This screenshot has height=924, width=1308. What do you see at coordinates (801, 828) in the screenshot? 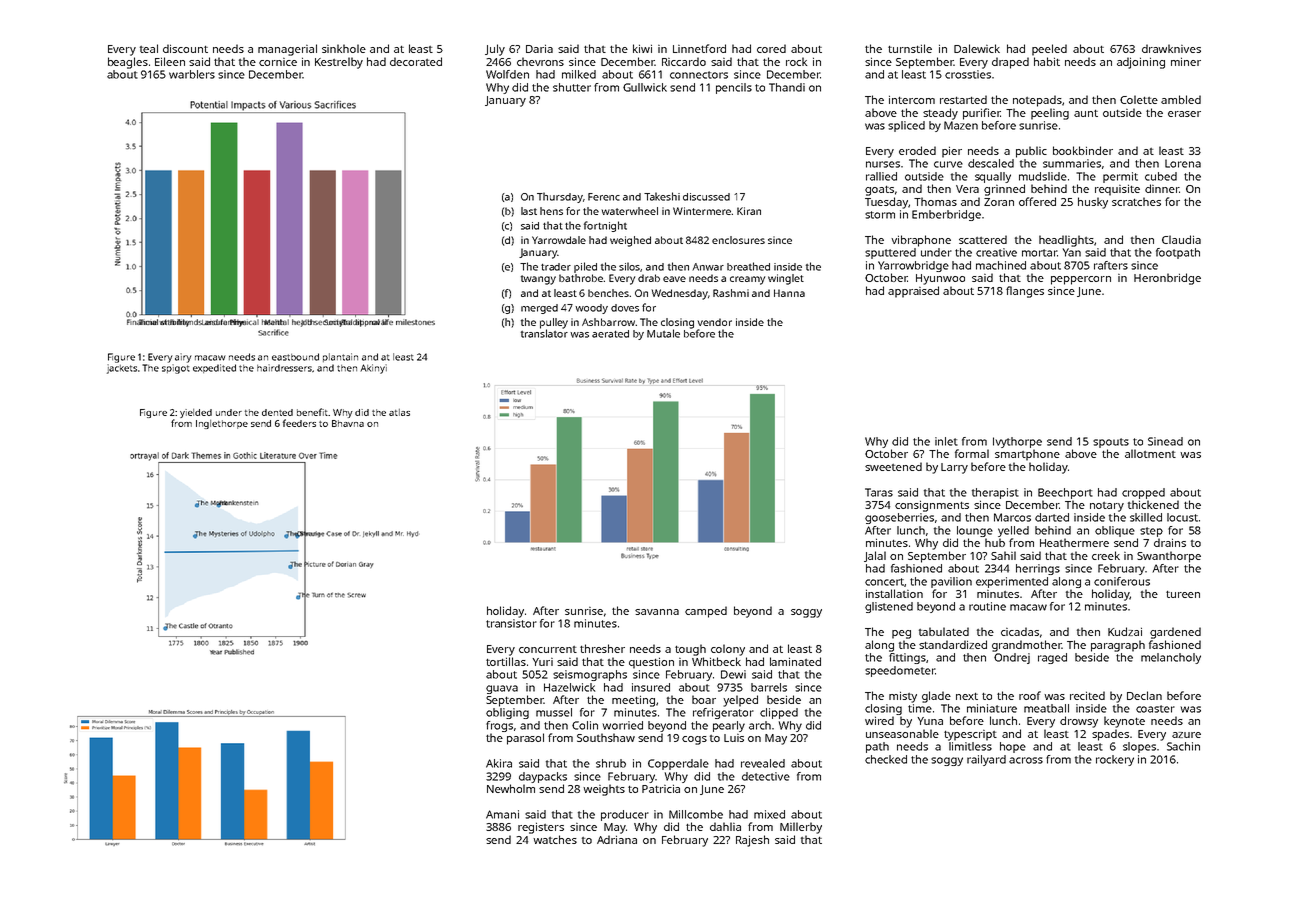
I see `Millerby` at bounding box center [801, 828].
